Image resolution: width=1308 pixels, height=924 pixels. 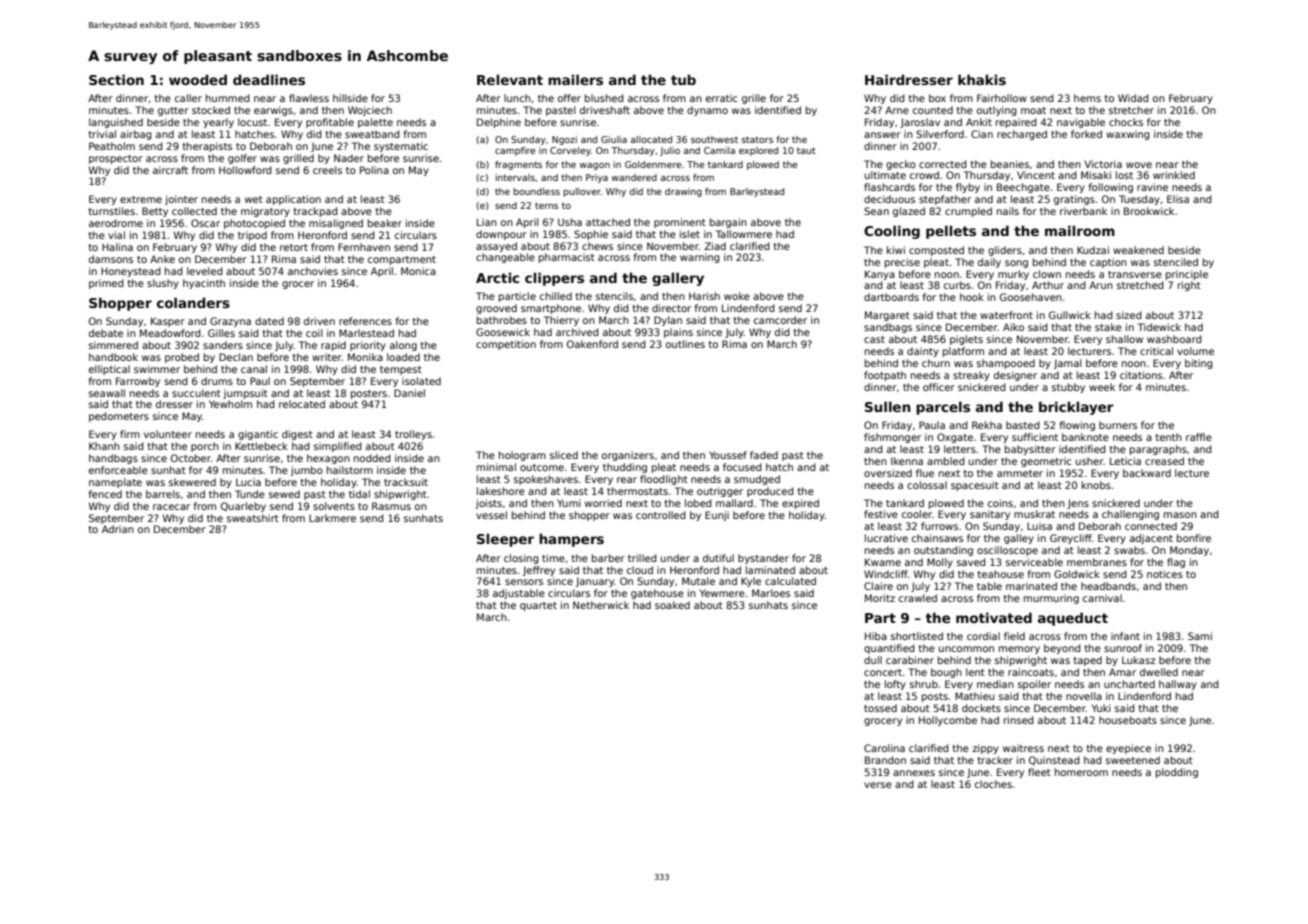 I want to click on Section, so click(x=116, y=79).
